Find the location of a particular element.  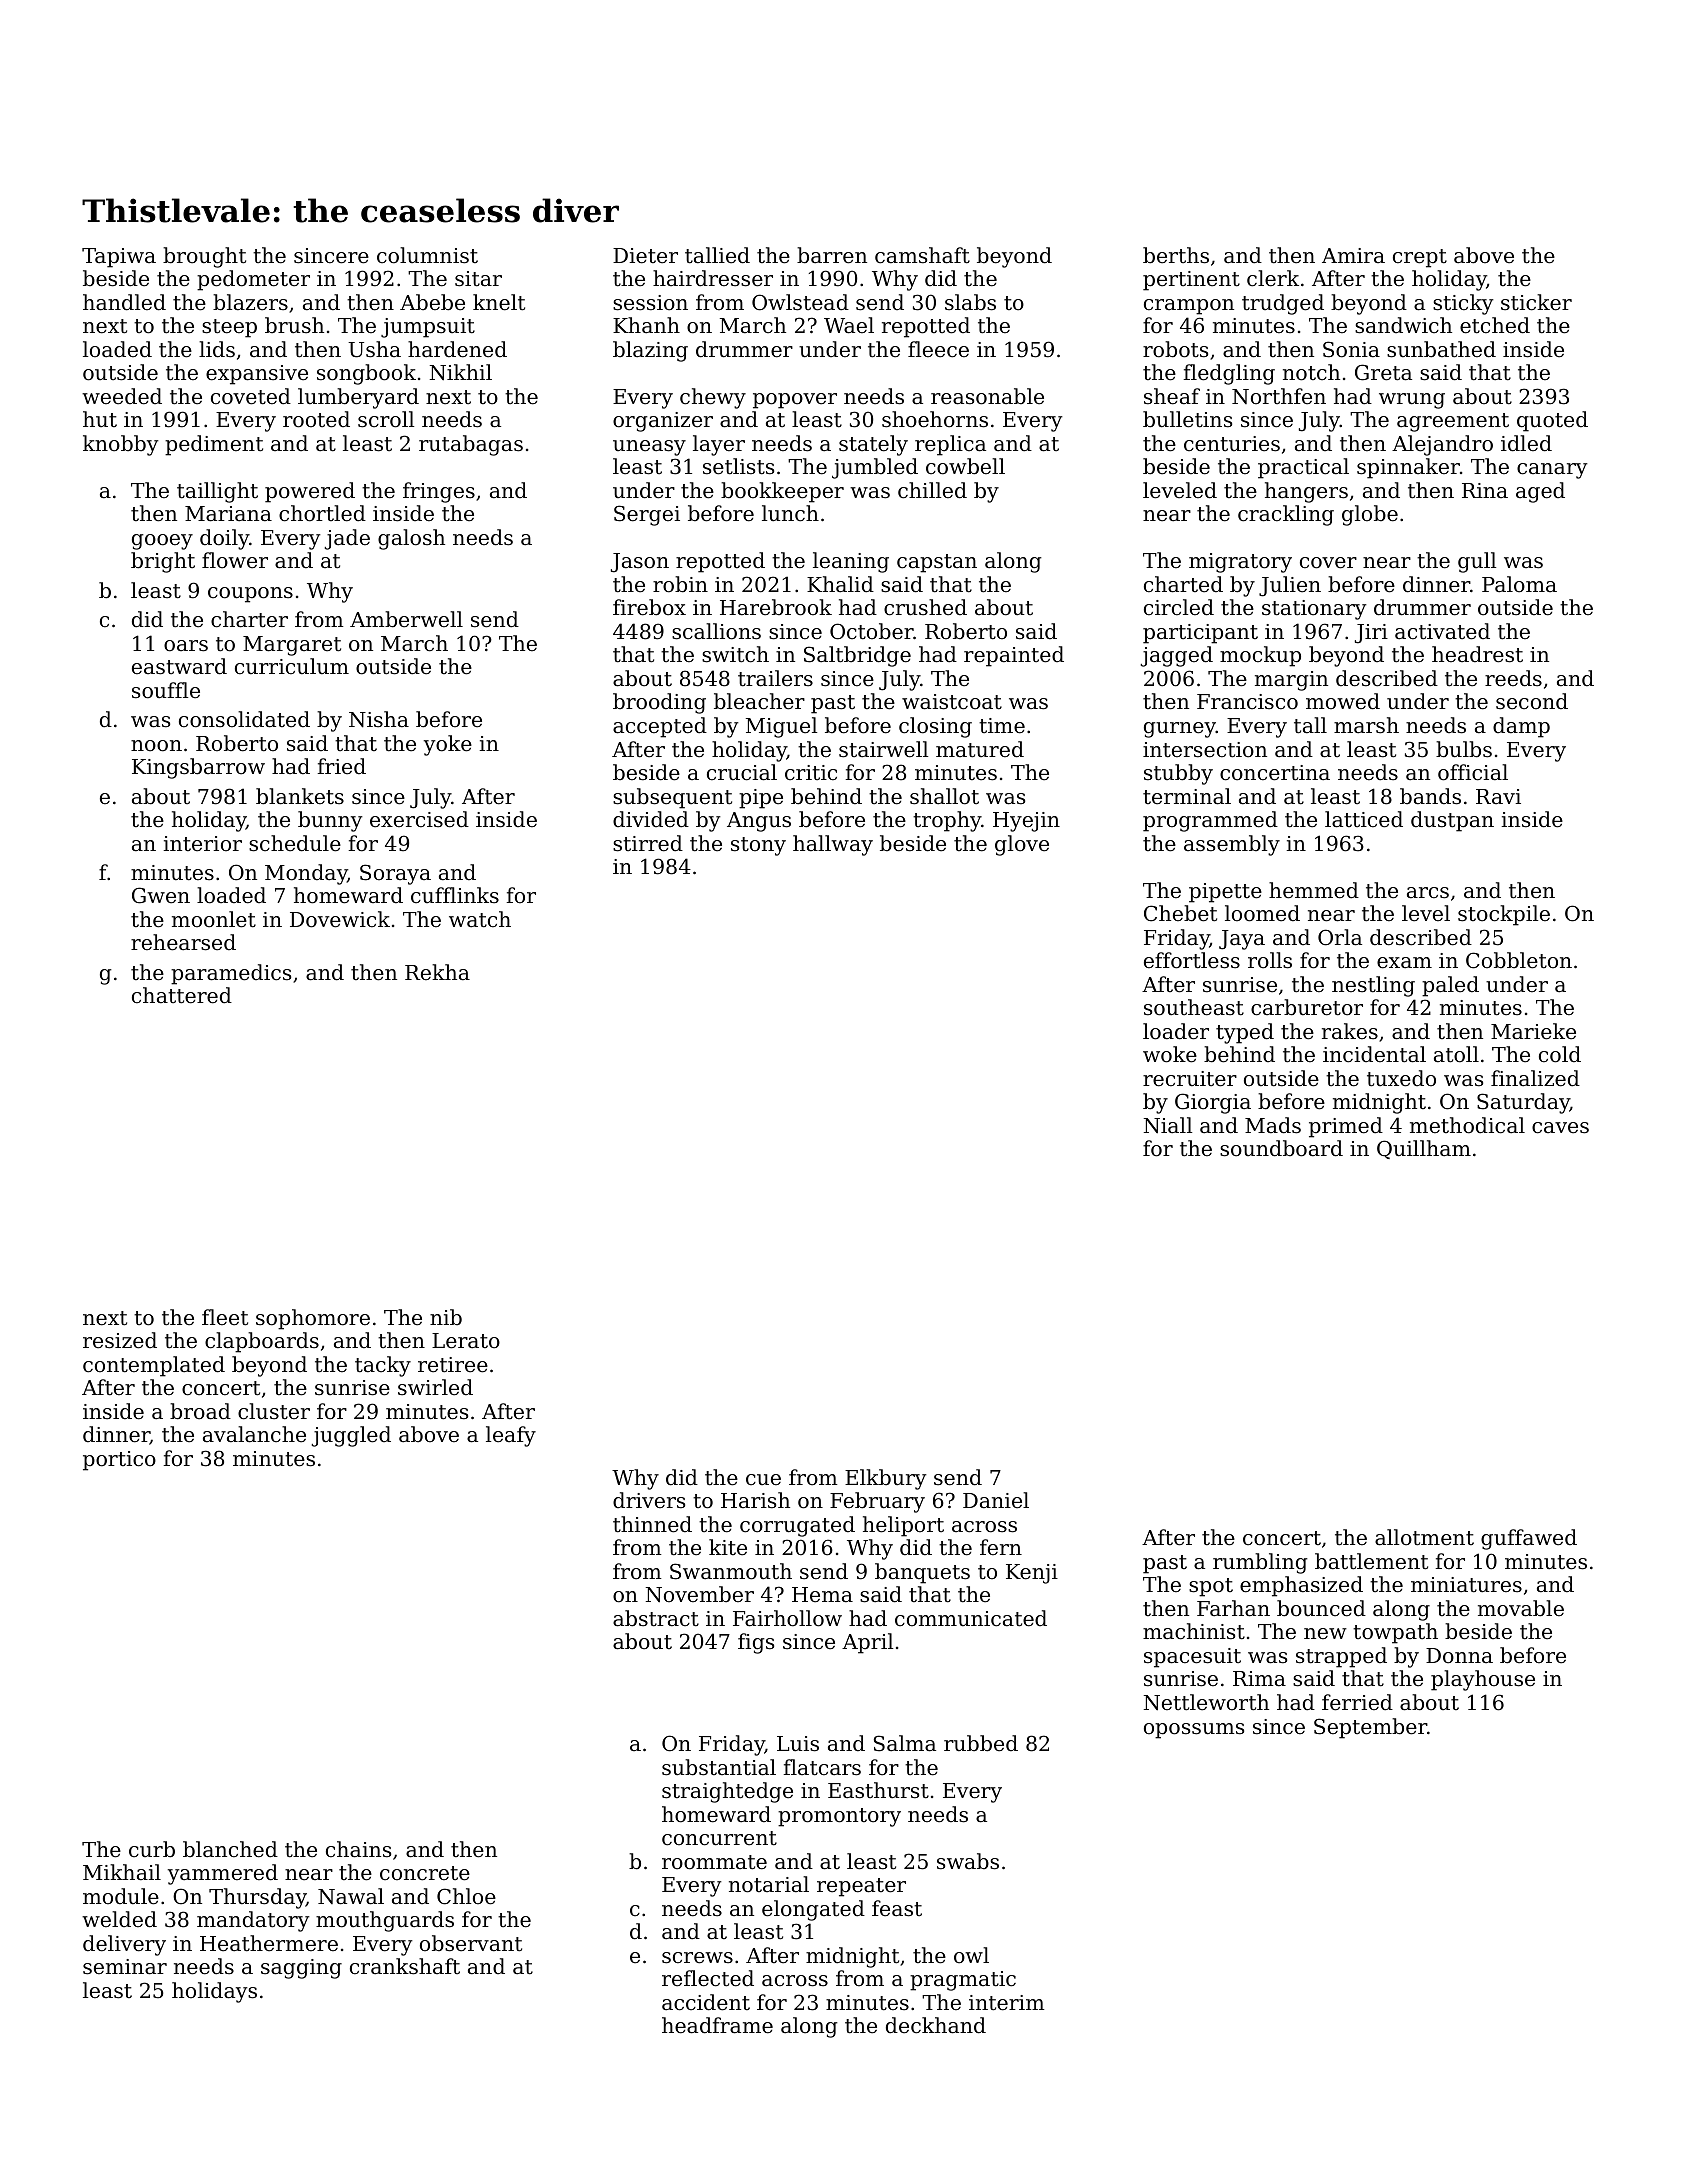

sagging is located at coordinates (301, 1969).
